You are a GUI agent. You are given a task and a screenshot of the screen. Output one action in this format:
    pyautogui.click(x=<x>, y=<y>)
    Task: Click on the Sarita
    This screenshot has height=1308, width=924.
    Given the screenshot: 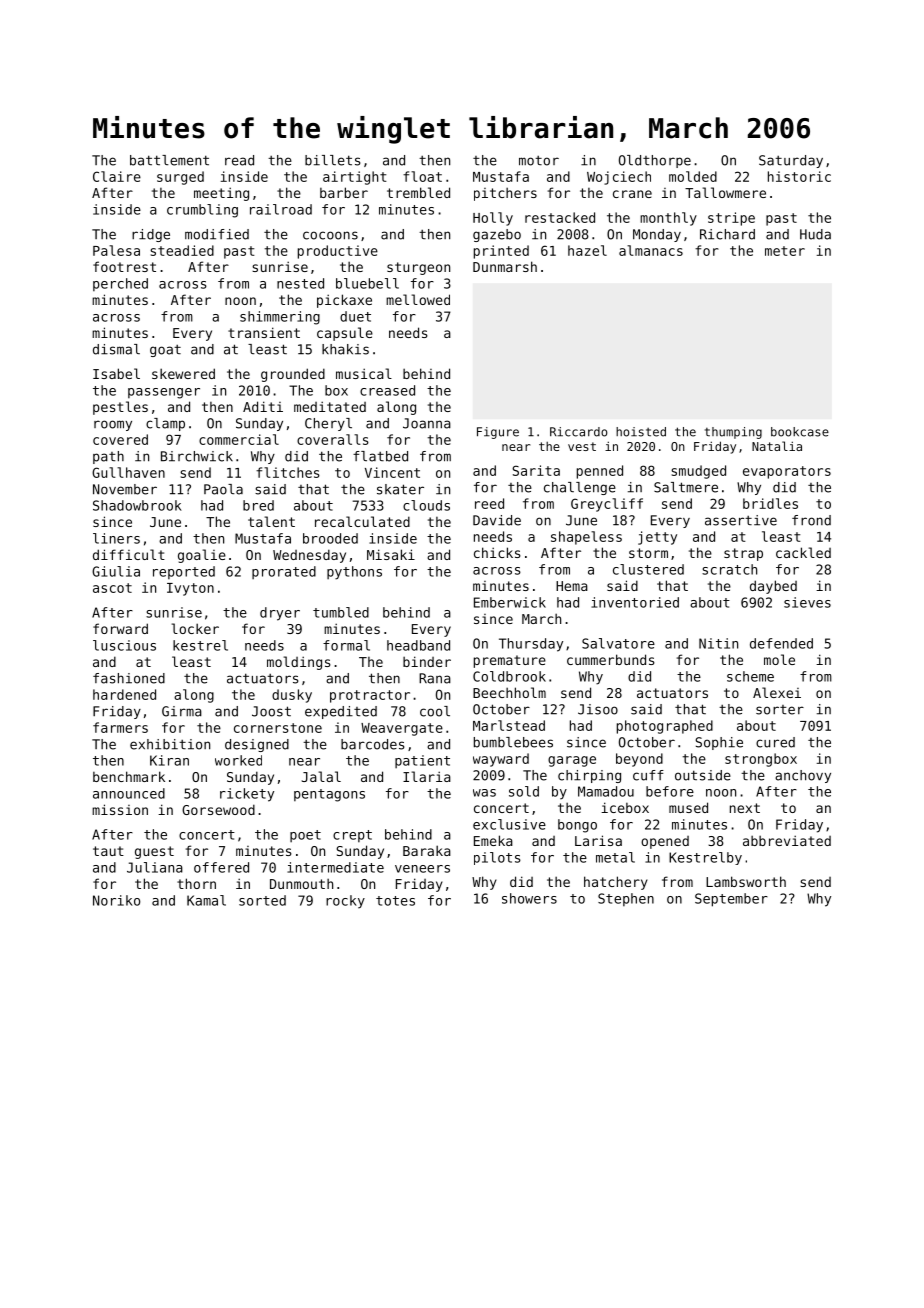 What is the action you would take?
    pyautogui.click(x=536, y=470)
